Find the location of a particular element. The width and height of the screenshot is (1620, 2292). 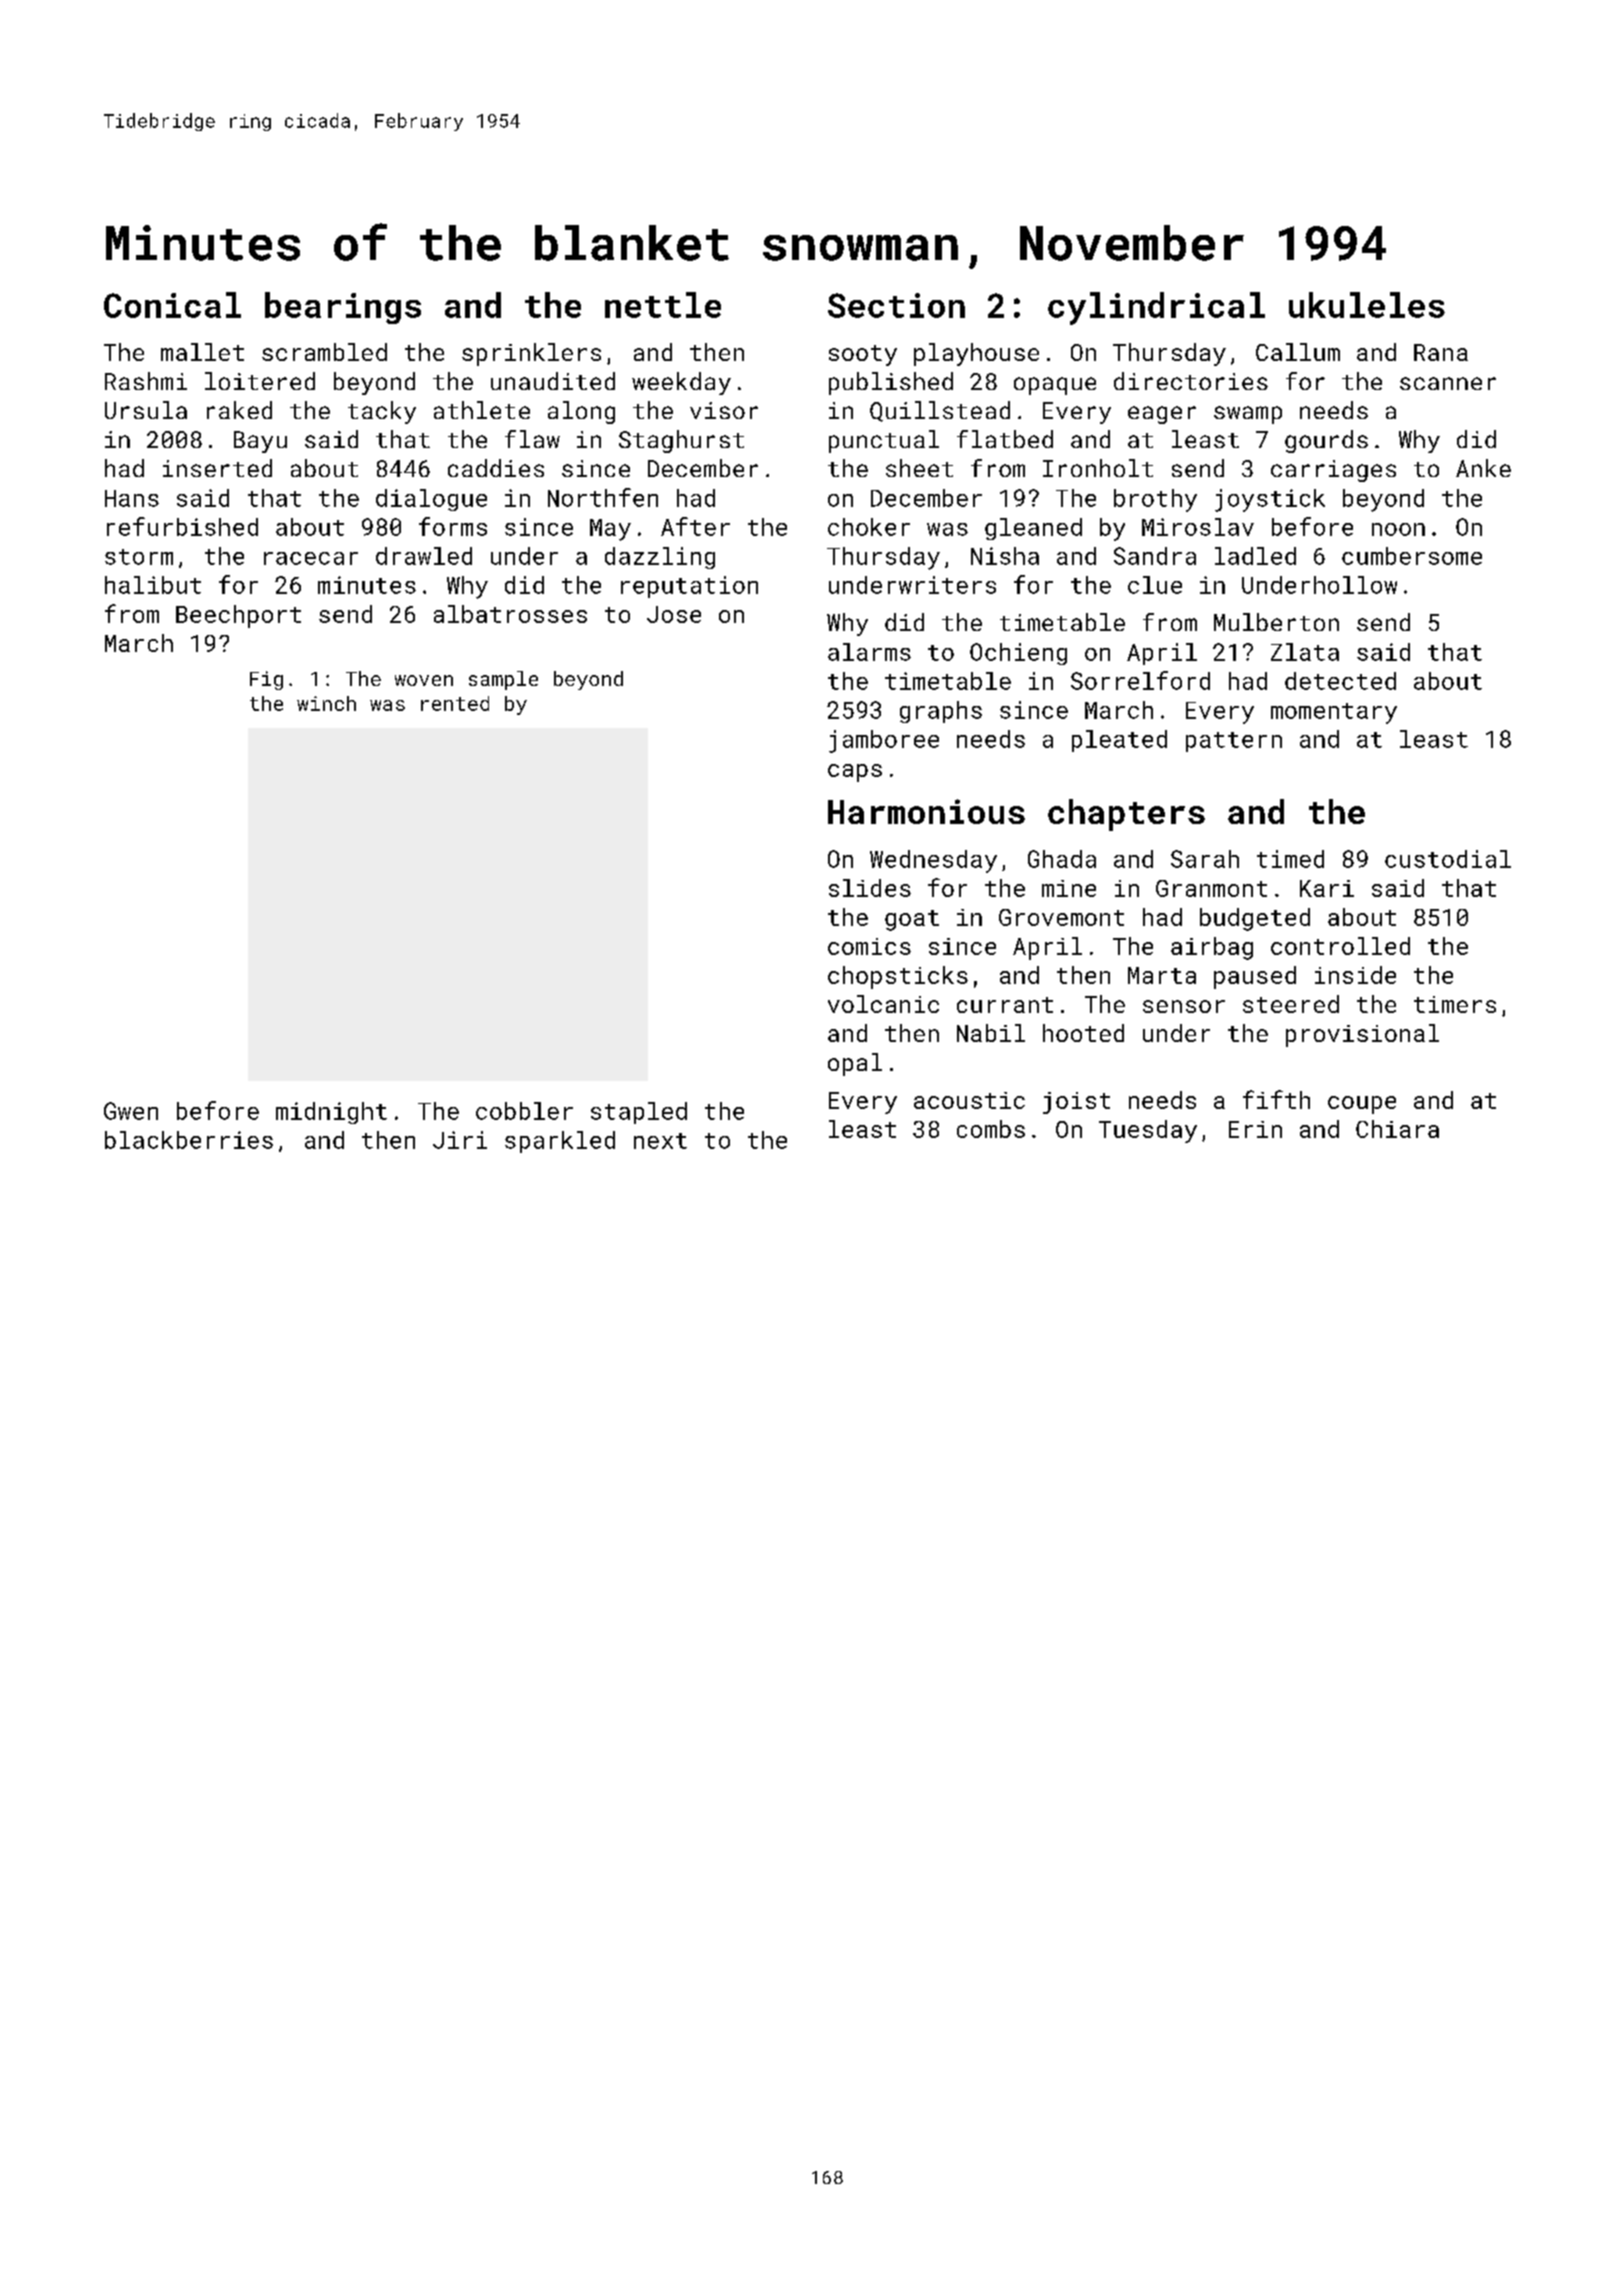

alarms is located at coordinates (869, 652).
